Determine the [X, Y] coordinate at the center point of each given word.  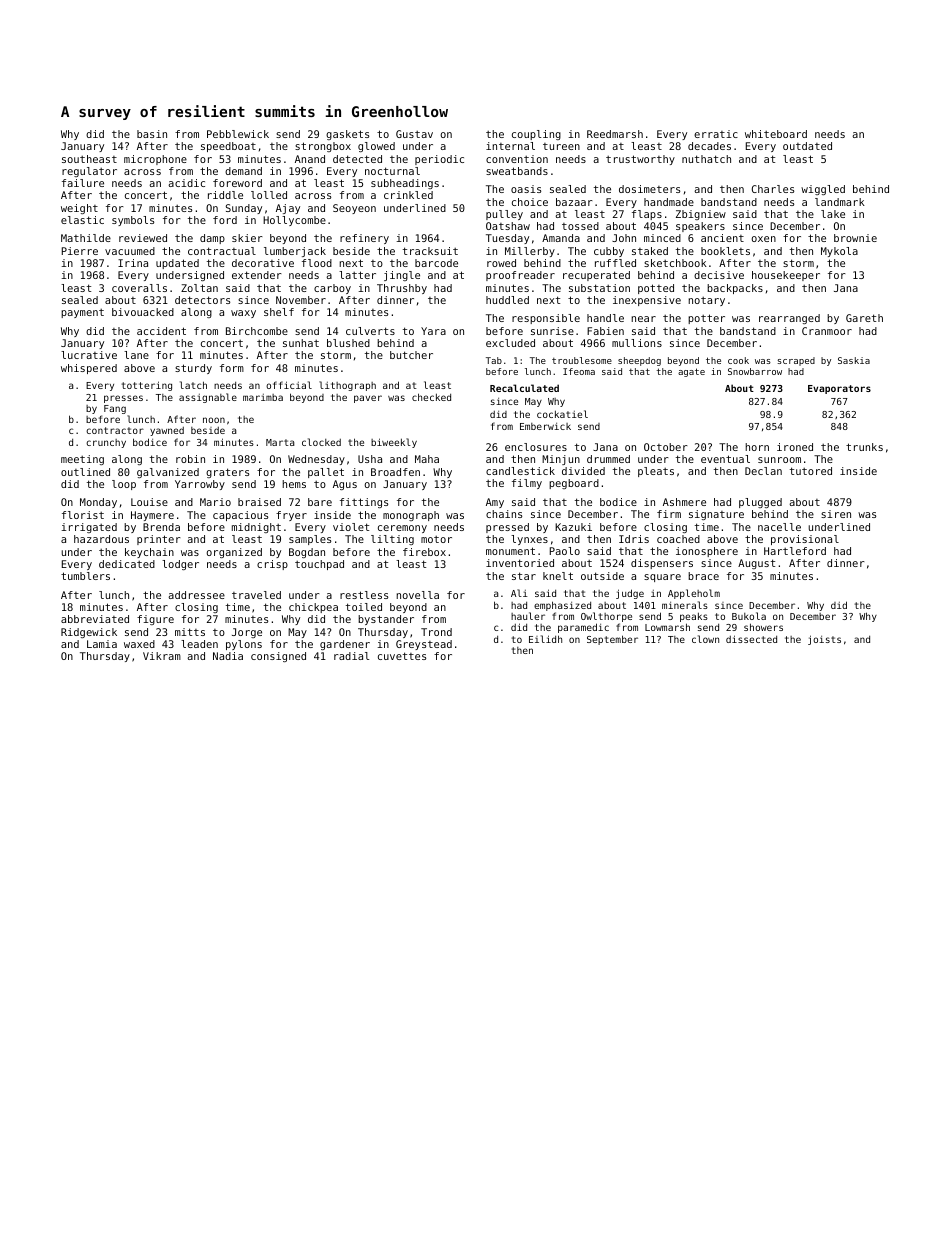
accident [161, 331]
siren [836, 514]
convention [517, 159]
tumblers [85, 576]
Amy [495, 503]
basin [152, 134]
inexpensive [647, 301]
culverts [370, 331]
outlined [85, 472]
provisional [805, 540]
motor [436, 539]
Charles [773, 189]
